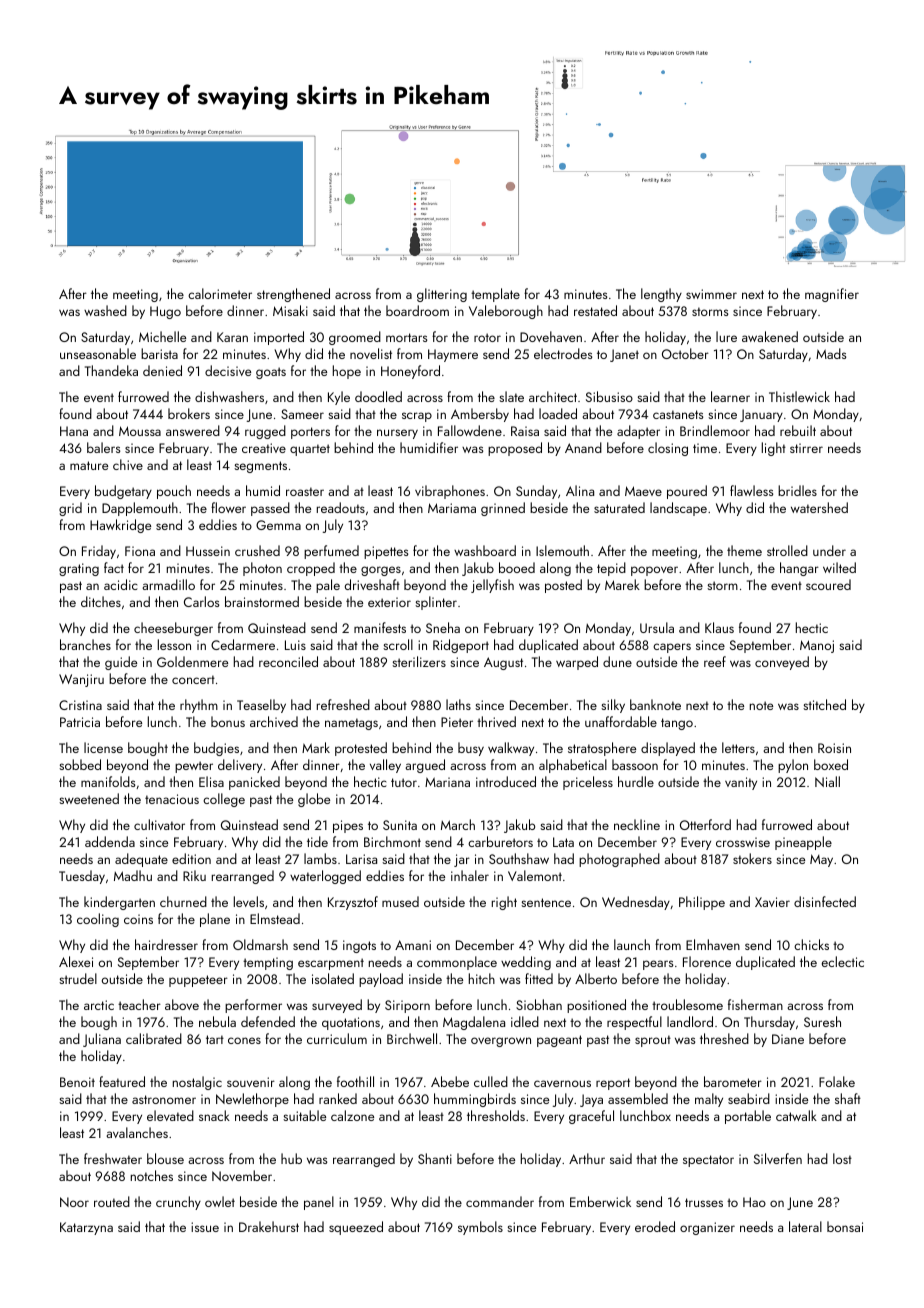  I want to click on magnifier, so click(832, 295).
